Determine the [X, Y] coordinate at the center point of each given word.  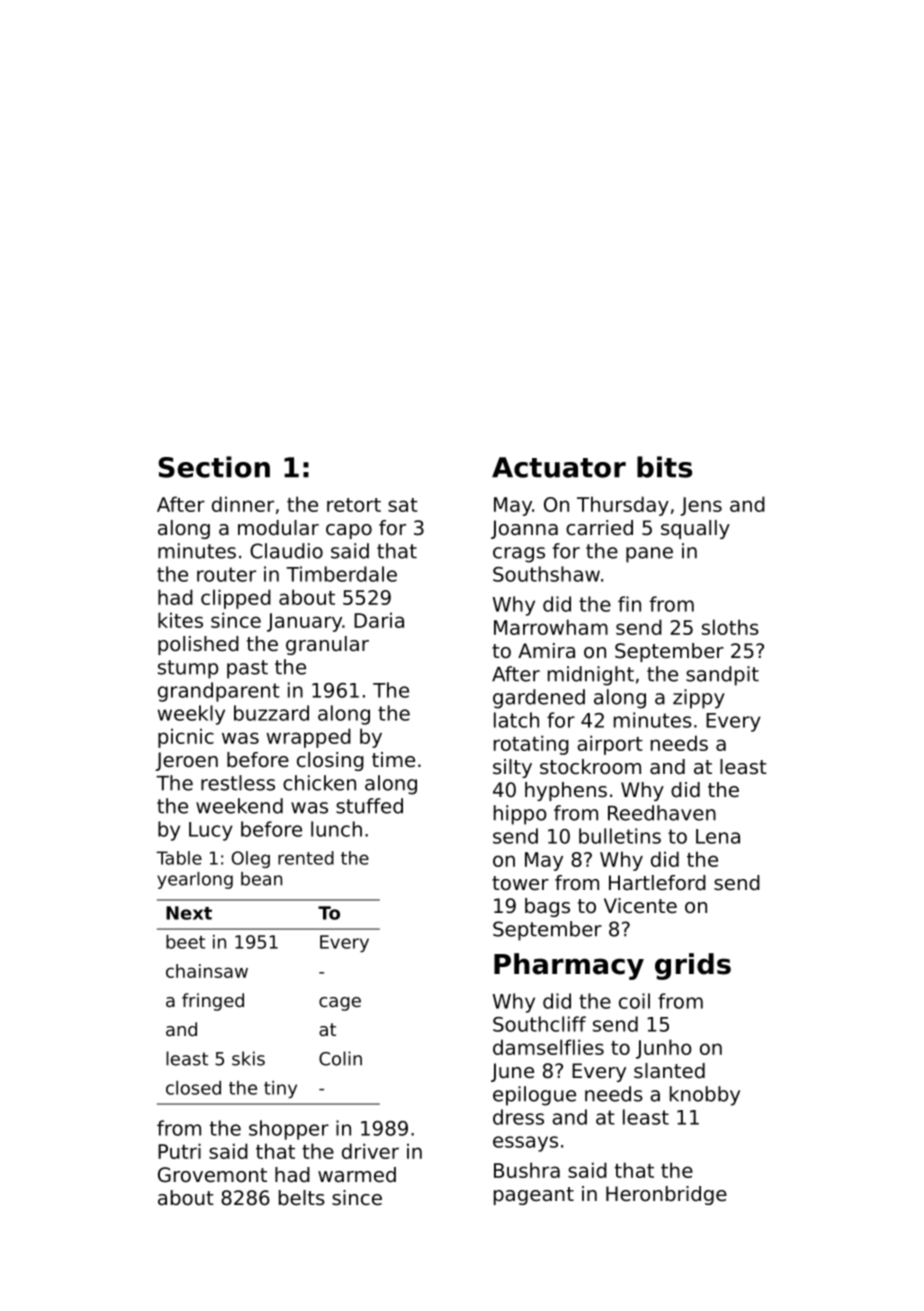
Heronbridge [666, 1195]
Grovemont [212, 1175]
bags [547, 907]
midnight [591, 676]
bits [664, 467]
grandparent [219, 692]
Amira [546, 650]
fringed [213, 1002]
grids [693, 966]
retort [354, 505]
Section [214, 467]
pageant [534, 1196]
